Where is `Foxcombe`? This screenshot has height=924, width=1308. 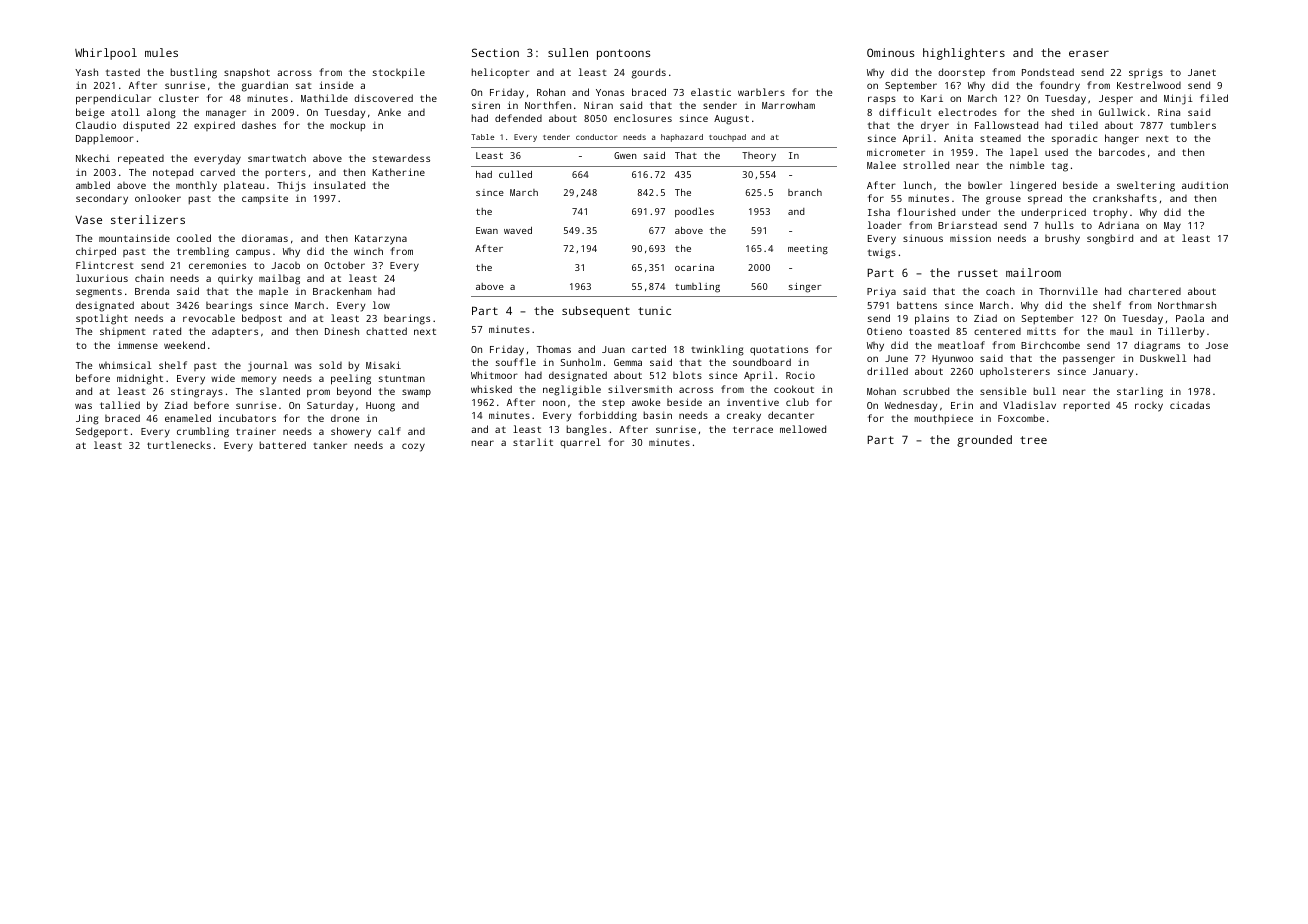 Foxcombe is located at coordinates (1021, 418).
